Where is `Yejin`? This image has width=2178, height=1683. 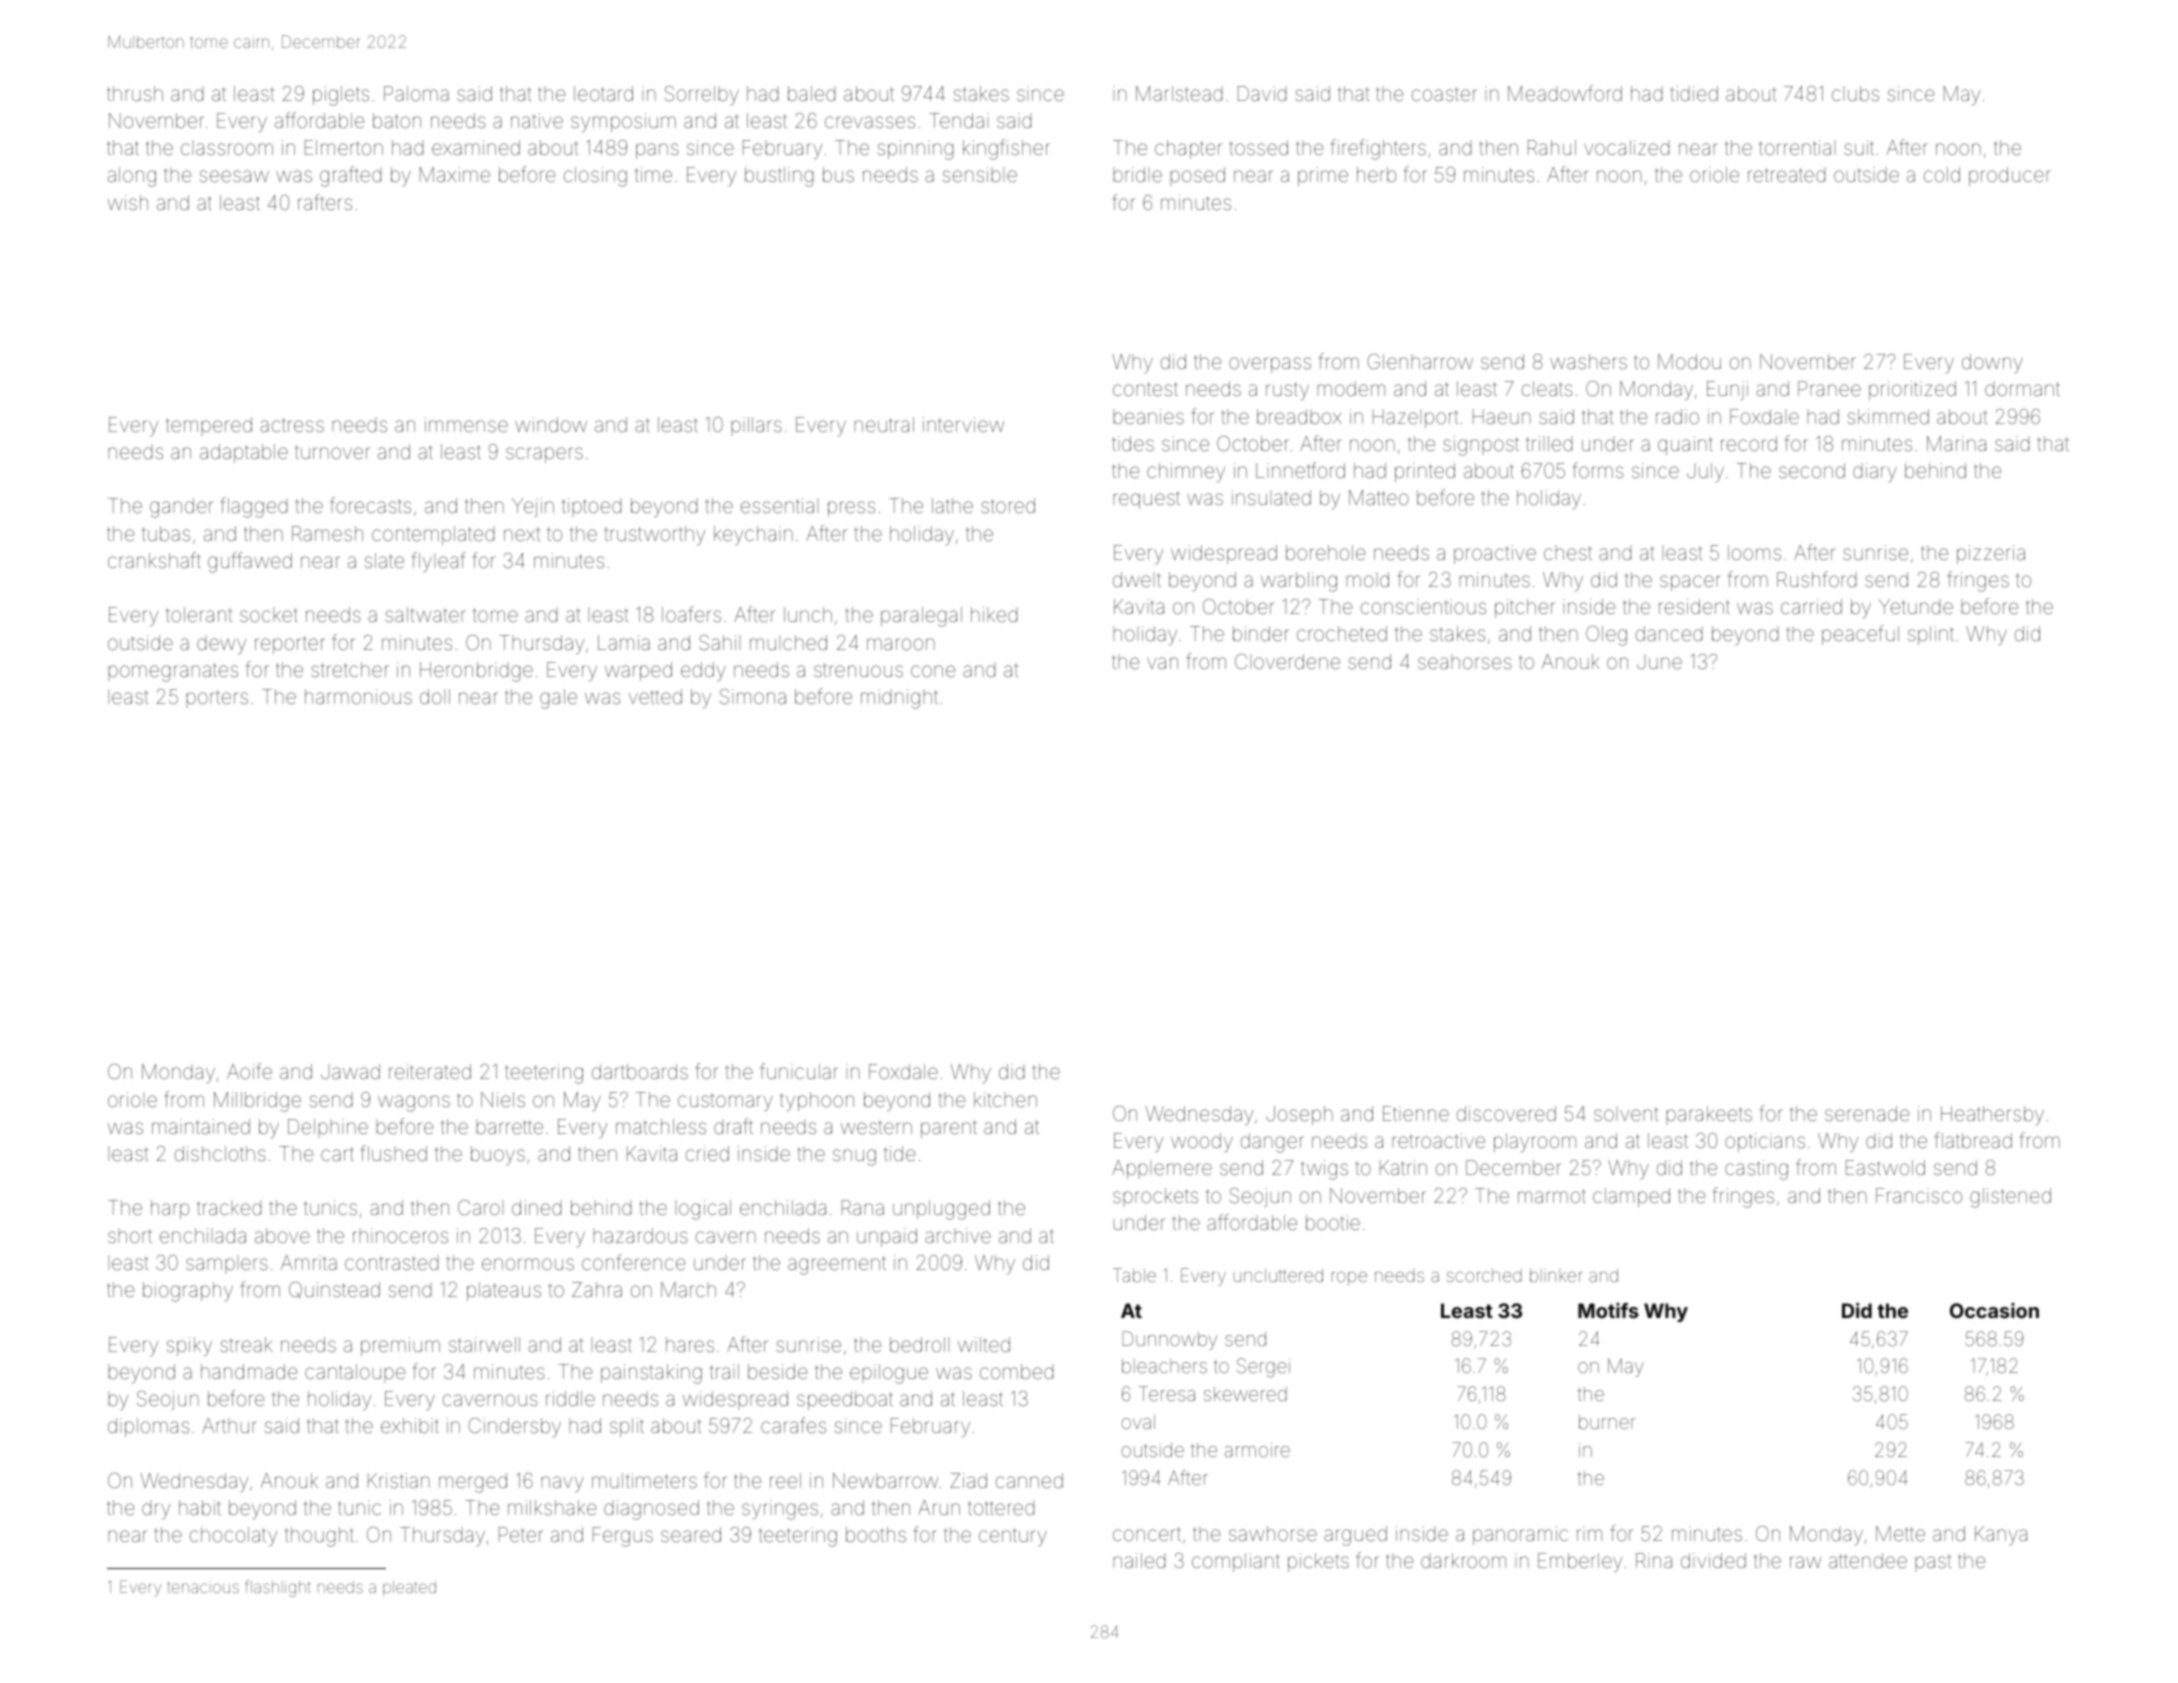
Yejin is located at coordinates (533, 507).
